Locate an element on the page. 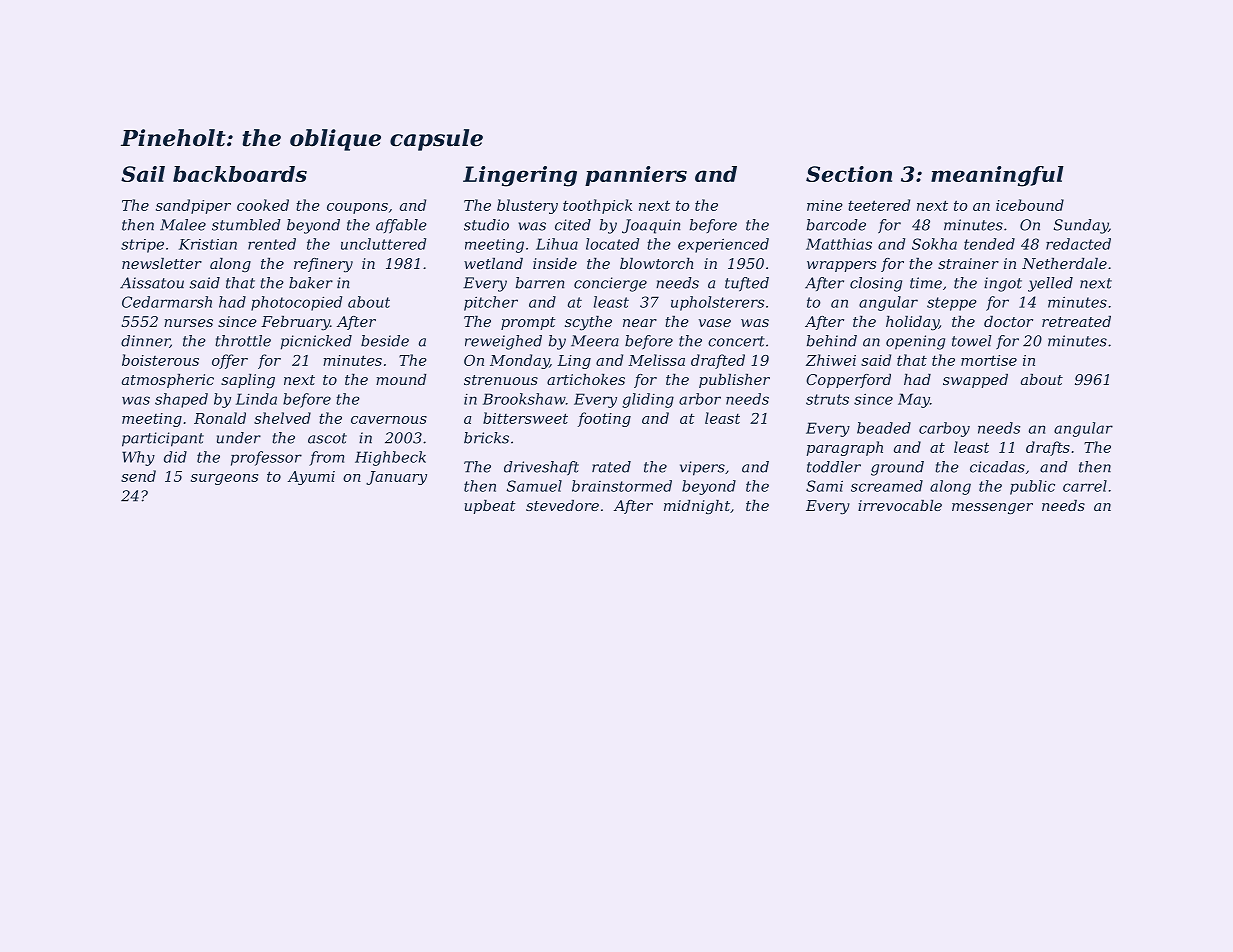 The image size is (1233, 952). teetered is located at coordinates (879, 205).
